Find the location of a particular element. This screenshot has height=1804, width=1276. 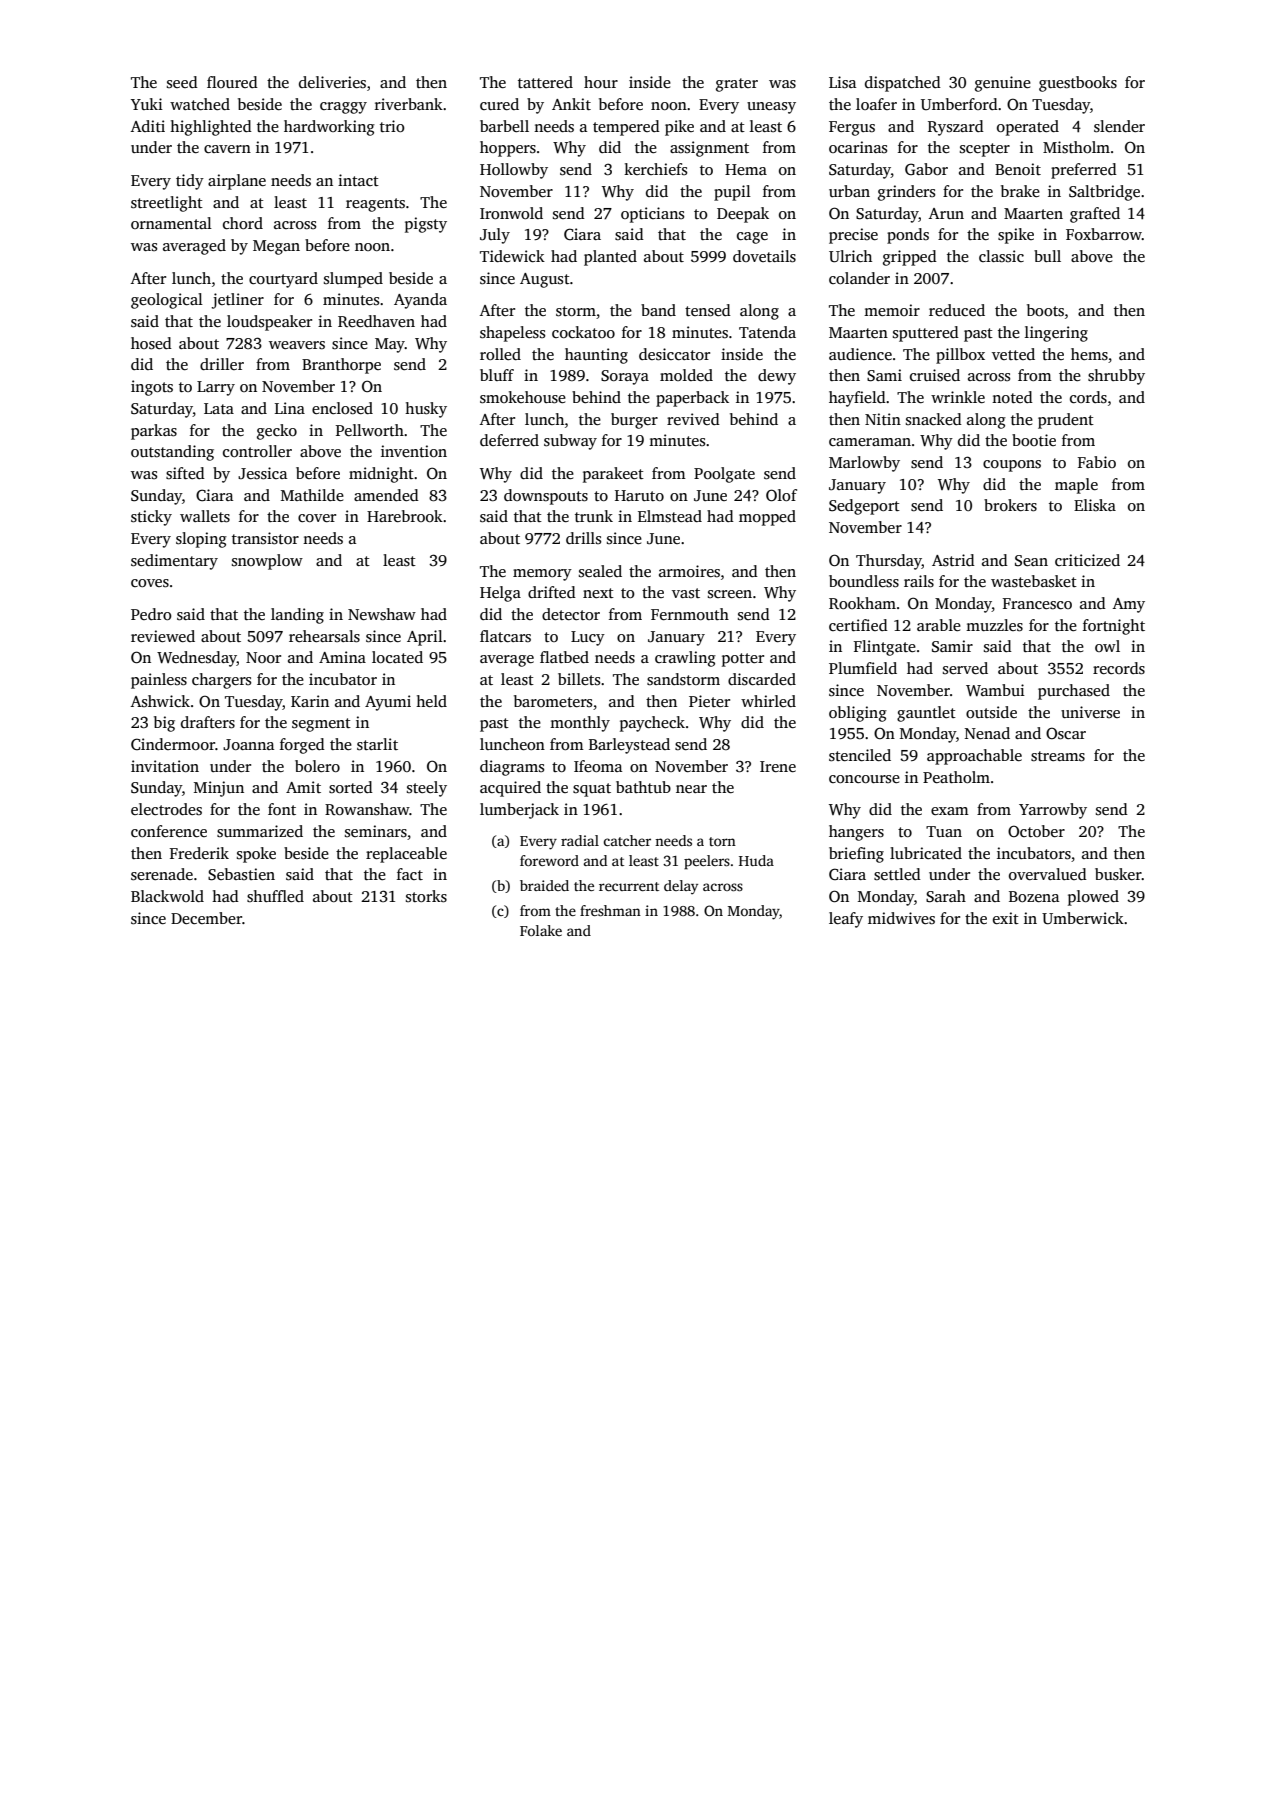

Lata is located at coordinates (219, 408).
